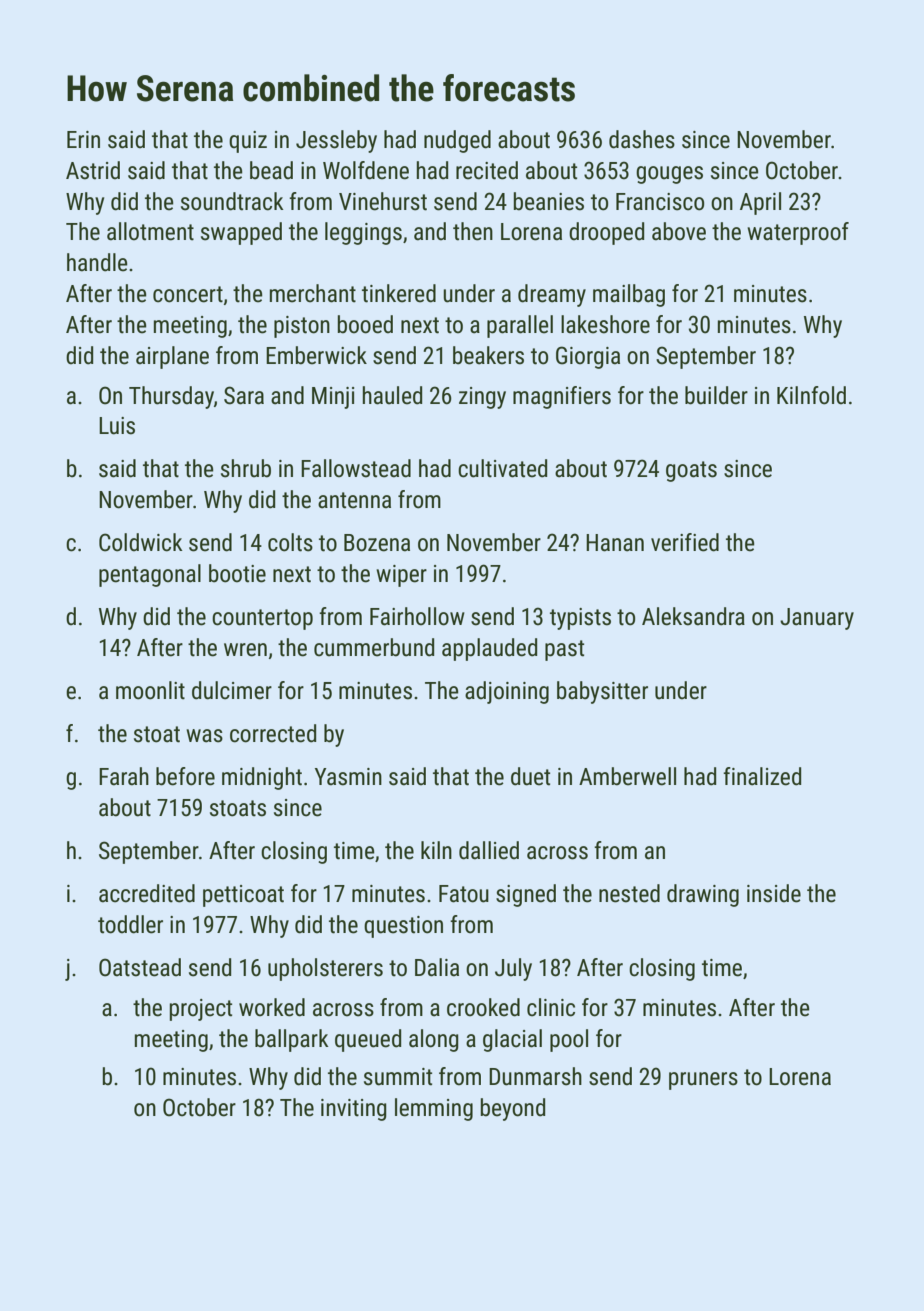 Image resolution: width=924 pixels, height=1311 pixels. Describe the element at coordinates (93, 170) in the screenshot. I see `Astrid` at that location.
